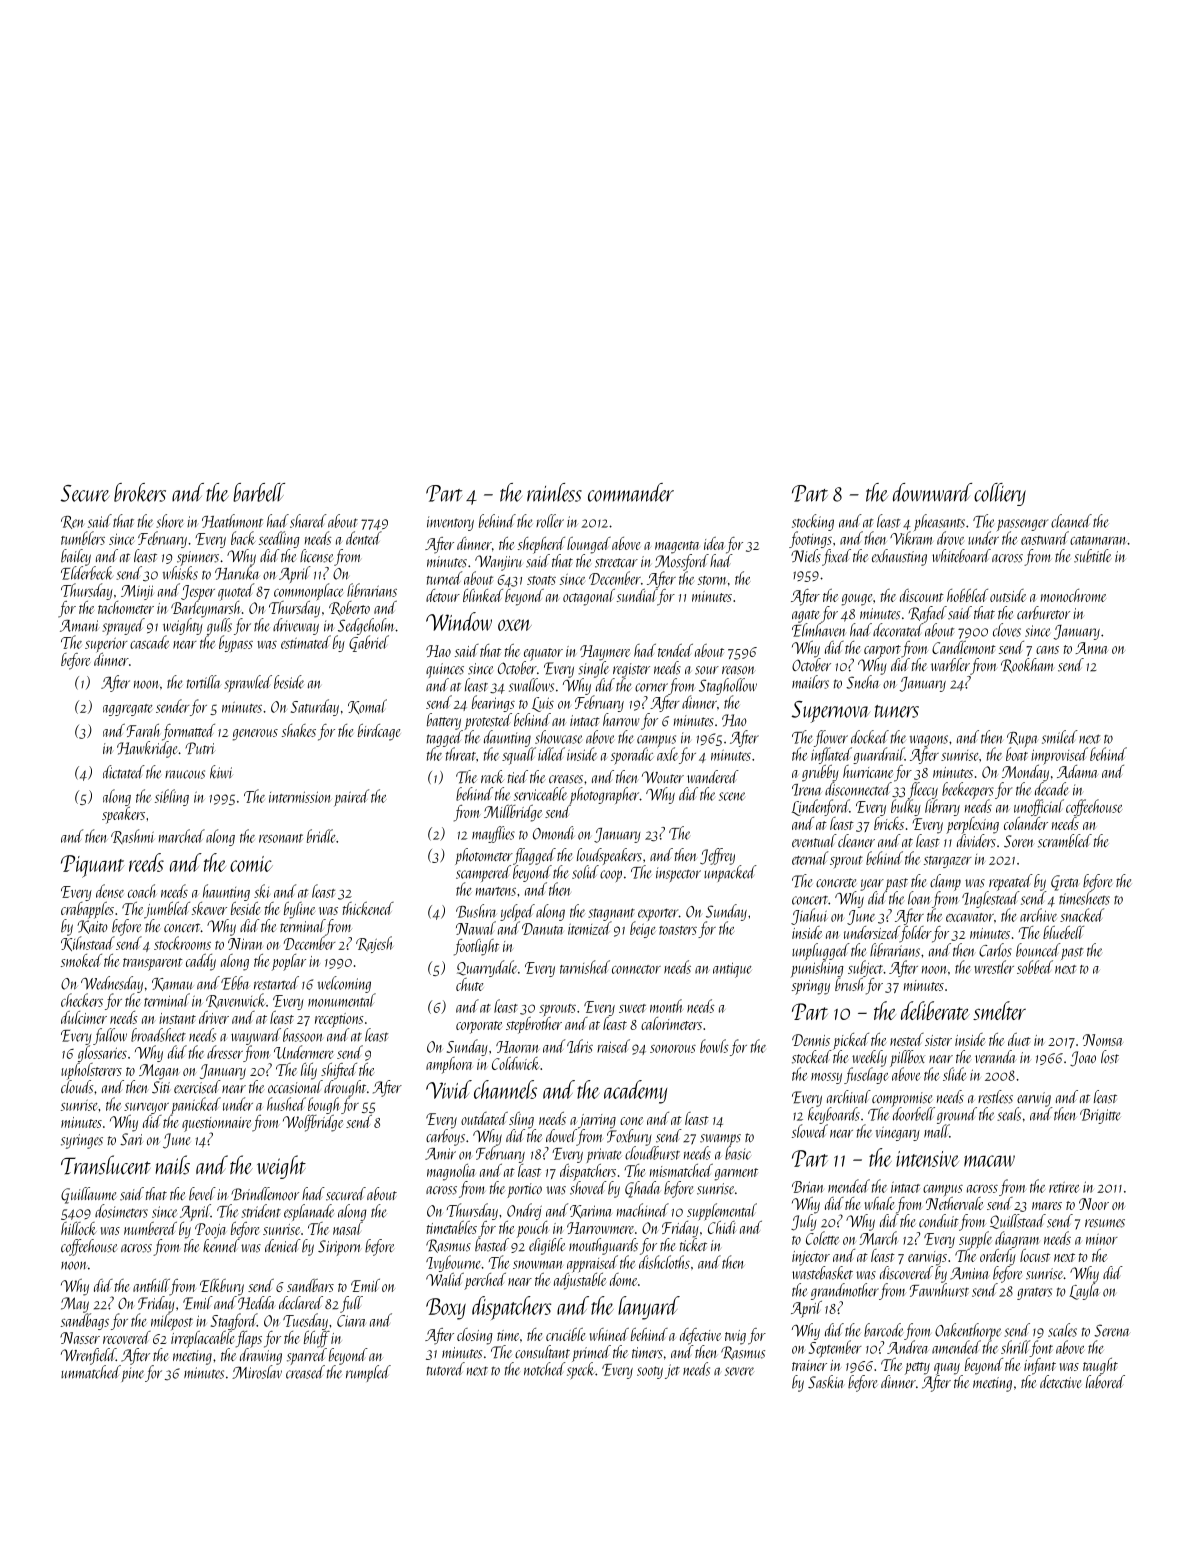  Describe the element at coordinates (936, 1131) in the screenshot. I see `mall` at that location.
